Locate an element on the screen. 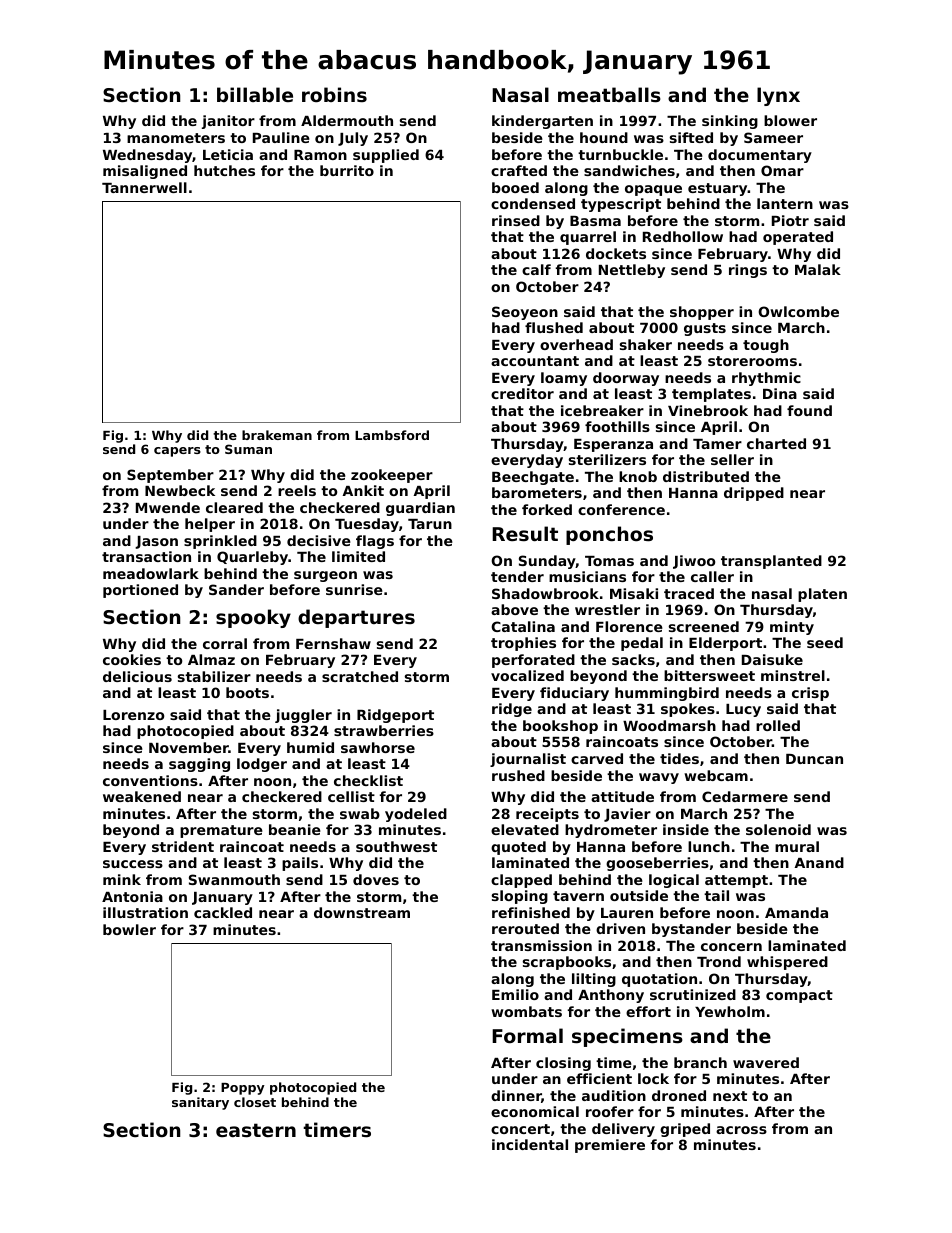 The image size is (952, 1233). billable is located at coordinates (255, 94).
